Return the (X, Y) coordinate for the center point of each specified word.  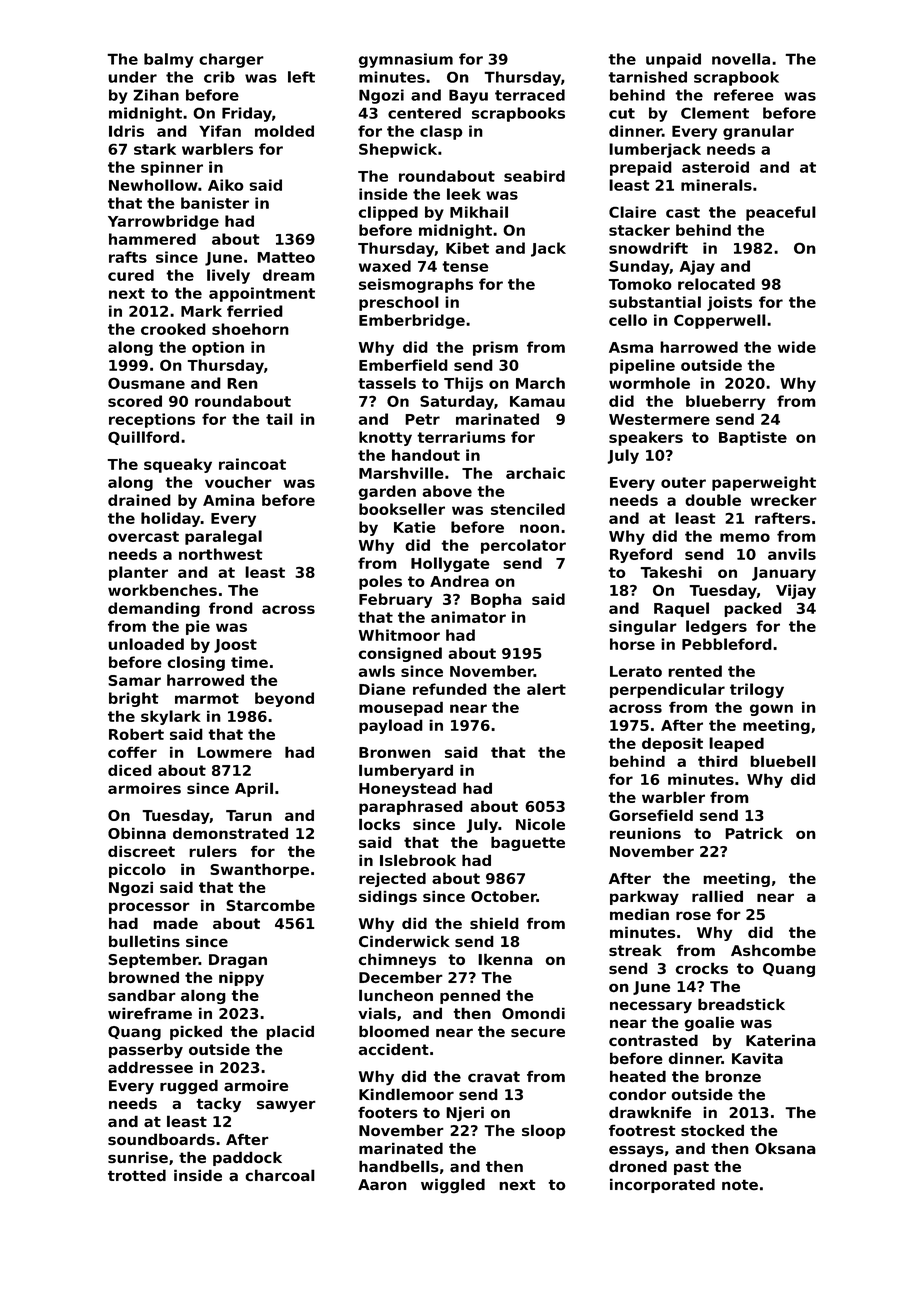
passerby (146, 1050)
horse (632, 644)
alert (546, 689)
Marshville (401, 473)
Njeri (465, 1113)
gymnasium (406, 60)
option (218, 348)
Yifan (220, 131)
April (254, 789)
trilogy (757, 690)
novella (741, 59)
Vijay (796, 591)
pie (198, 627)
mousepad (401, 708)
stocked (712, 1130)
